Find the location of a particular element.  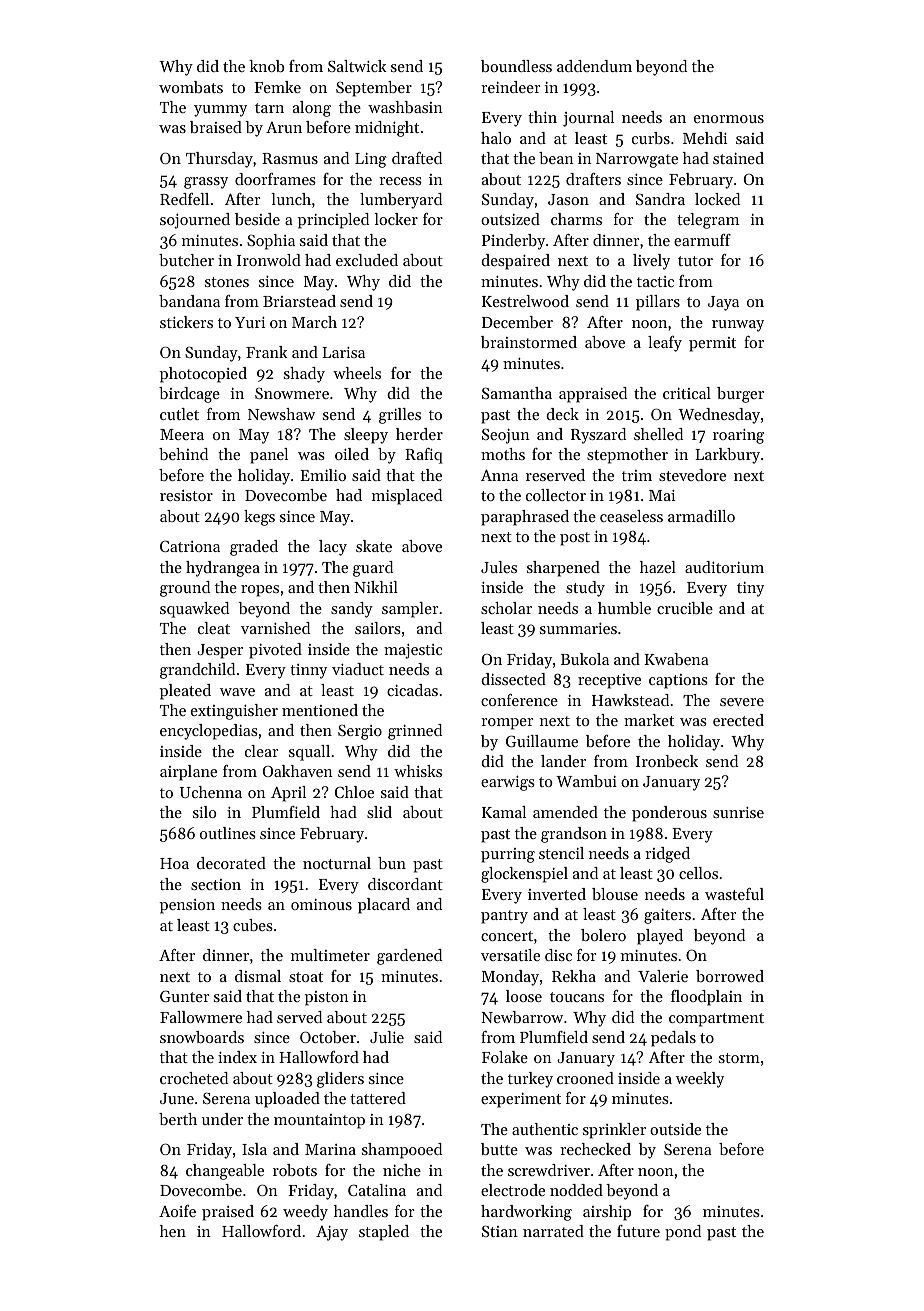

stapled is located at coordinates (384, 1233).
